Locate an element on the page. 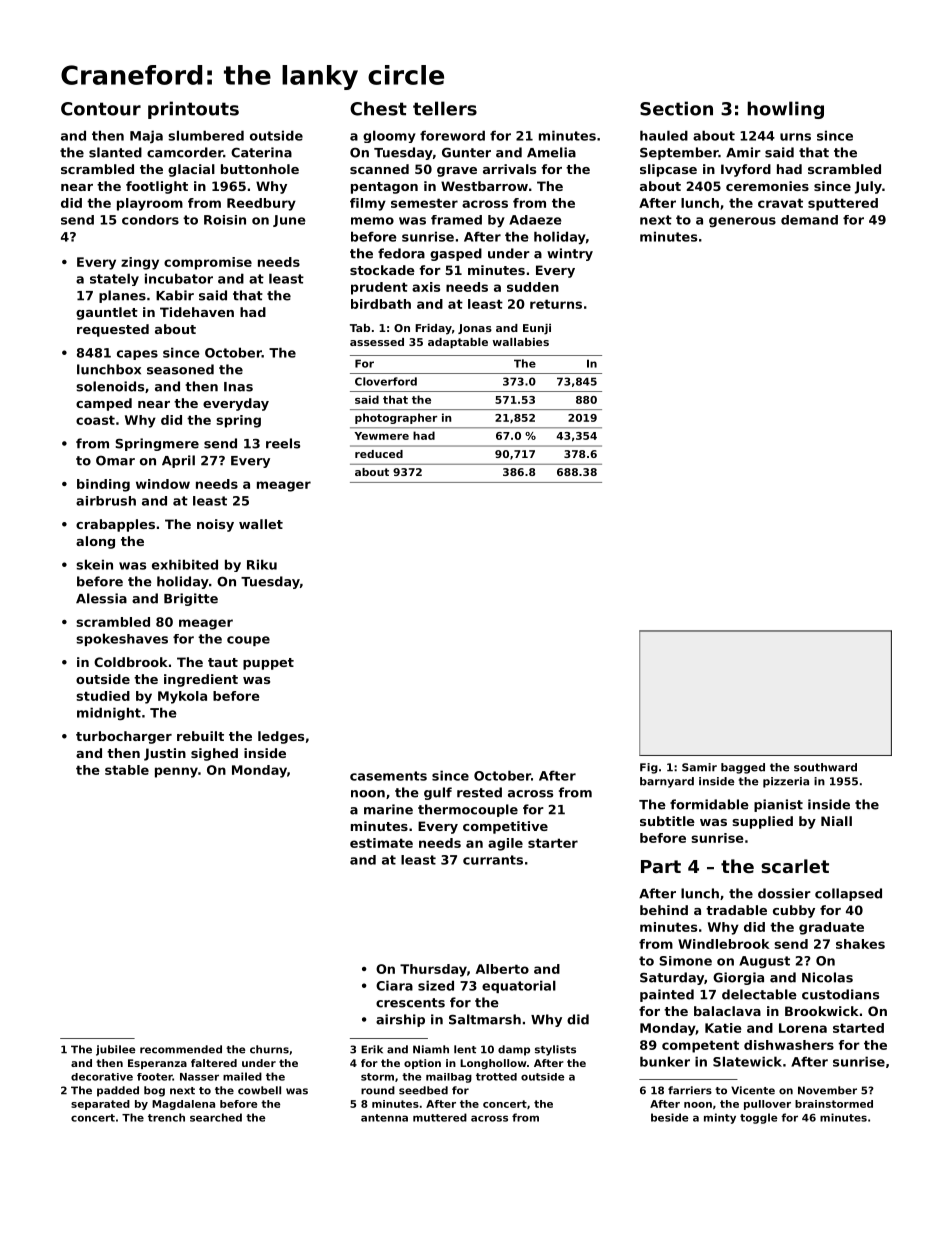  adaptable is located at coordinates (458, 343).
